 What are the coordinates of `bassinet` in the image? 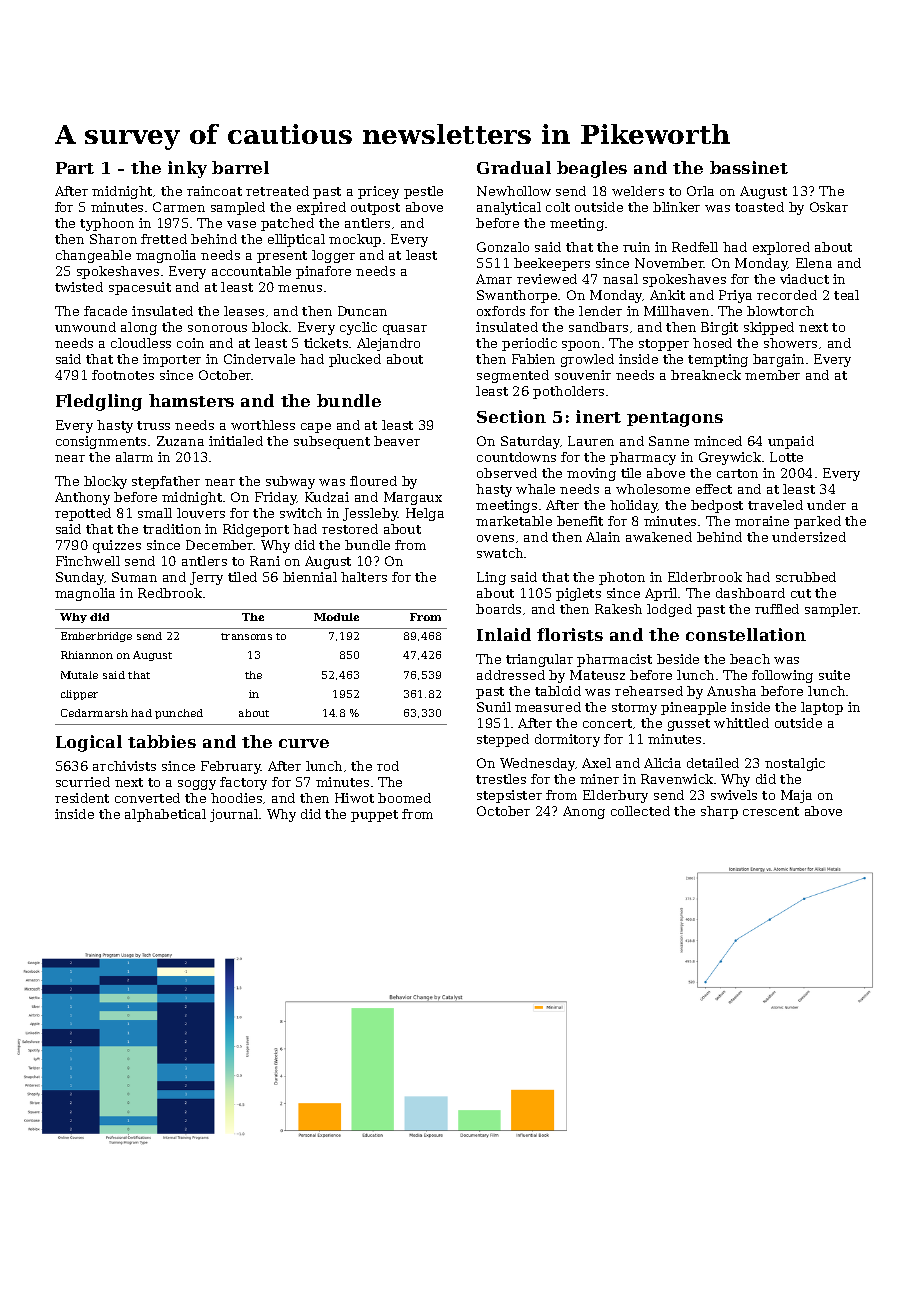 It's located at (749, 167).
